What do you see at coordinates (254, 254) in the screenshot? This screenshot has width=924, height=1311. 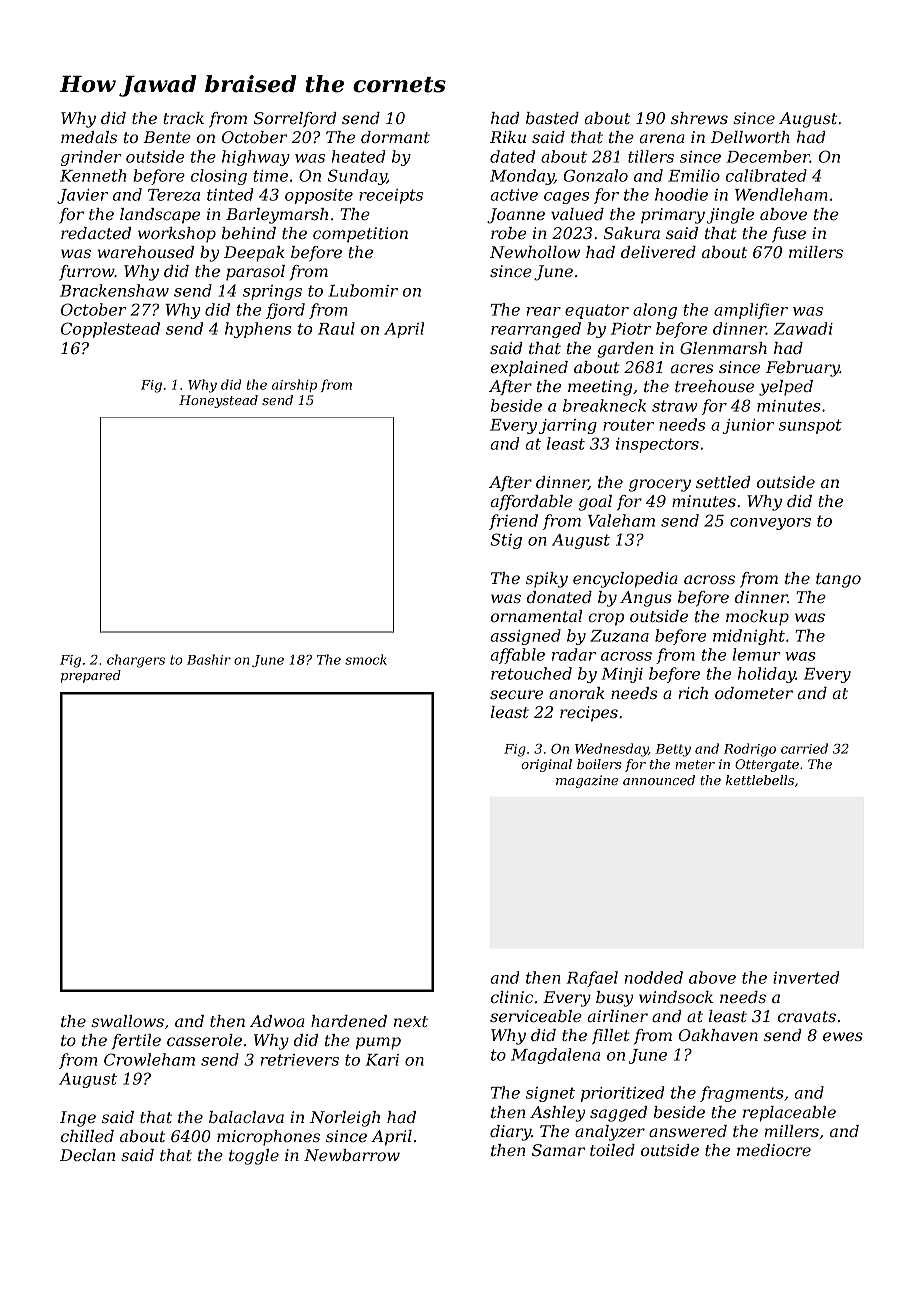 I see `Deepak` at bounding box center [254, 254].
